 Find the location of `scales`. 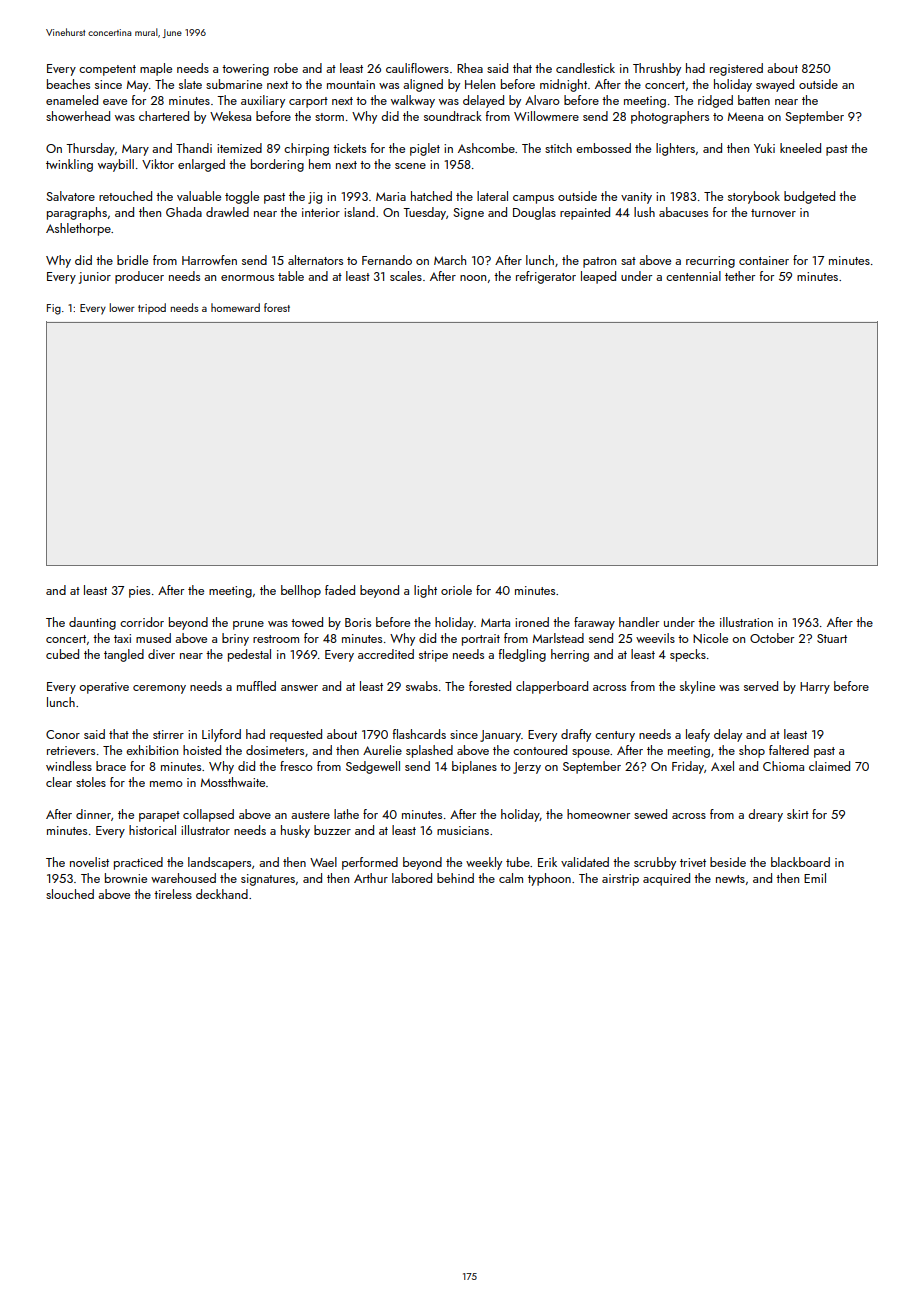

scales is located at coordinates (406, 276).
